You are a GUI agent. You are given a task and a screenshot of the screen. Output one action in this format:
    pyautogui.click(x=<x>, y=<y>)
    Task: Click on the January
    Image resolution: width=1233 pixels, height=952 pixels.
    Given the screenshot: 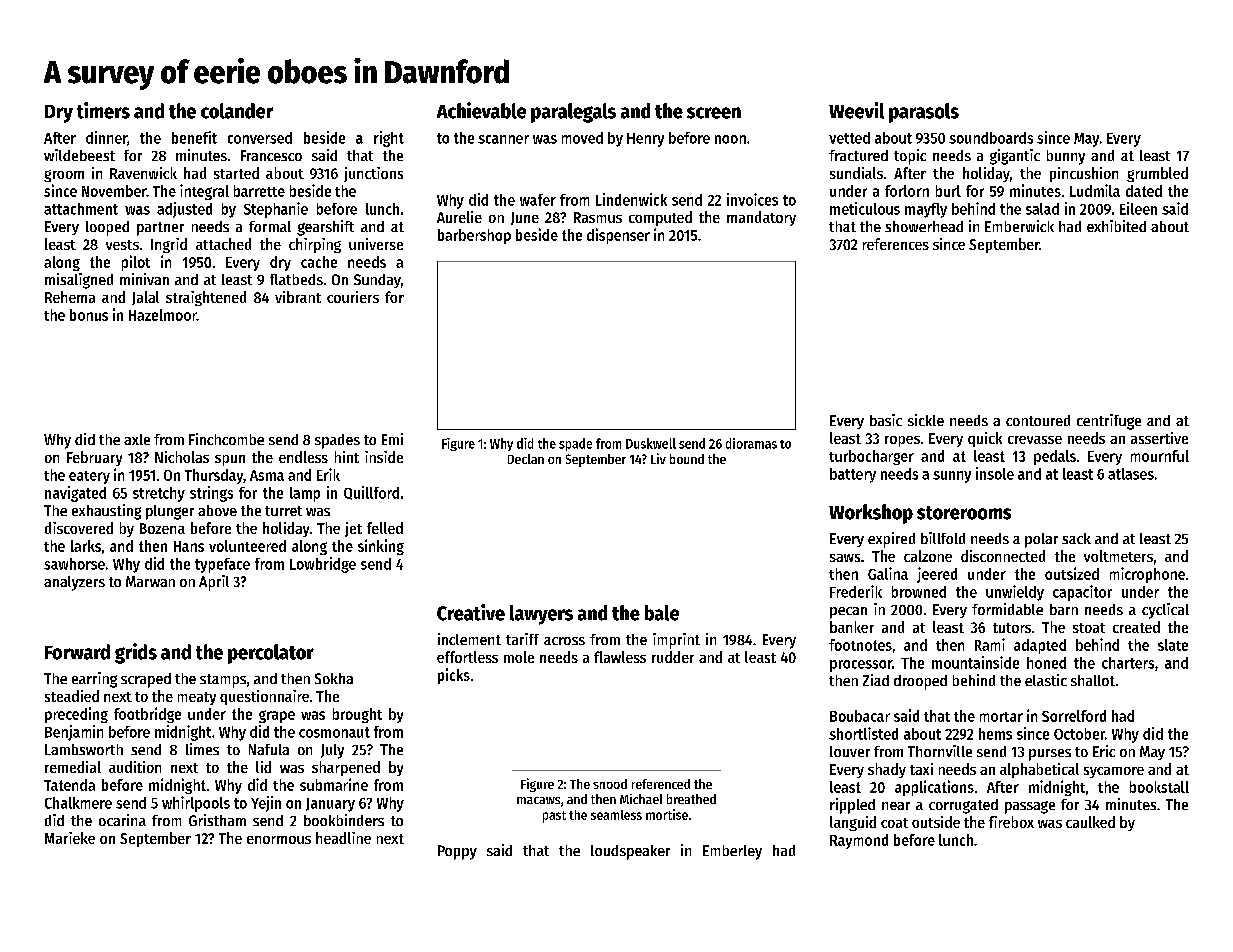 What is the action you would take?
    pyautogui.click(x=330, y=805)
